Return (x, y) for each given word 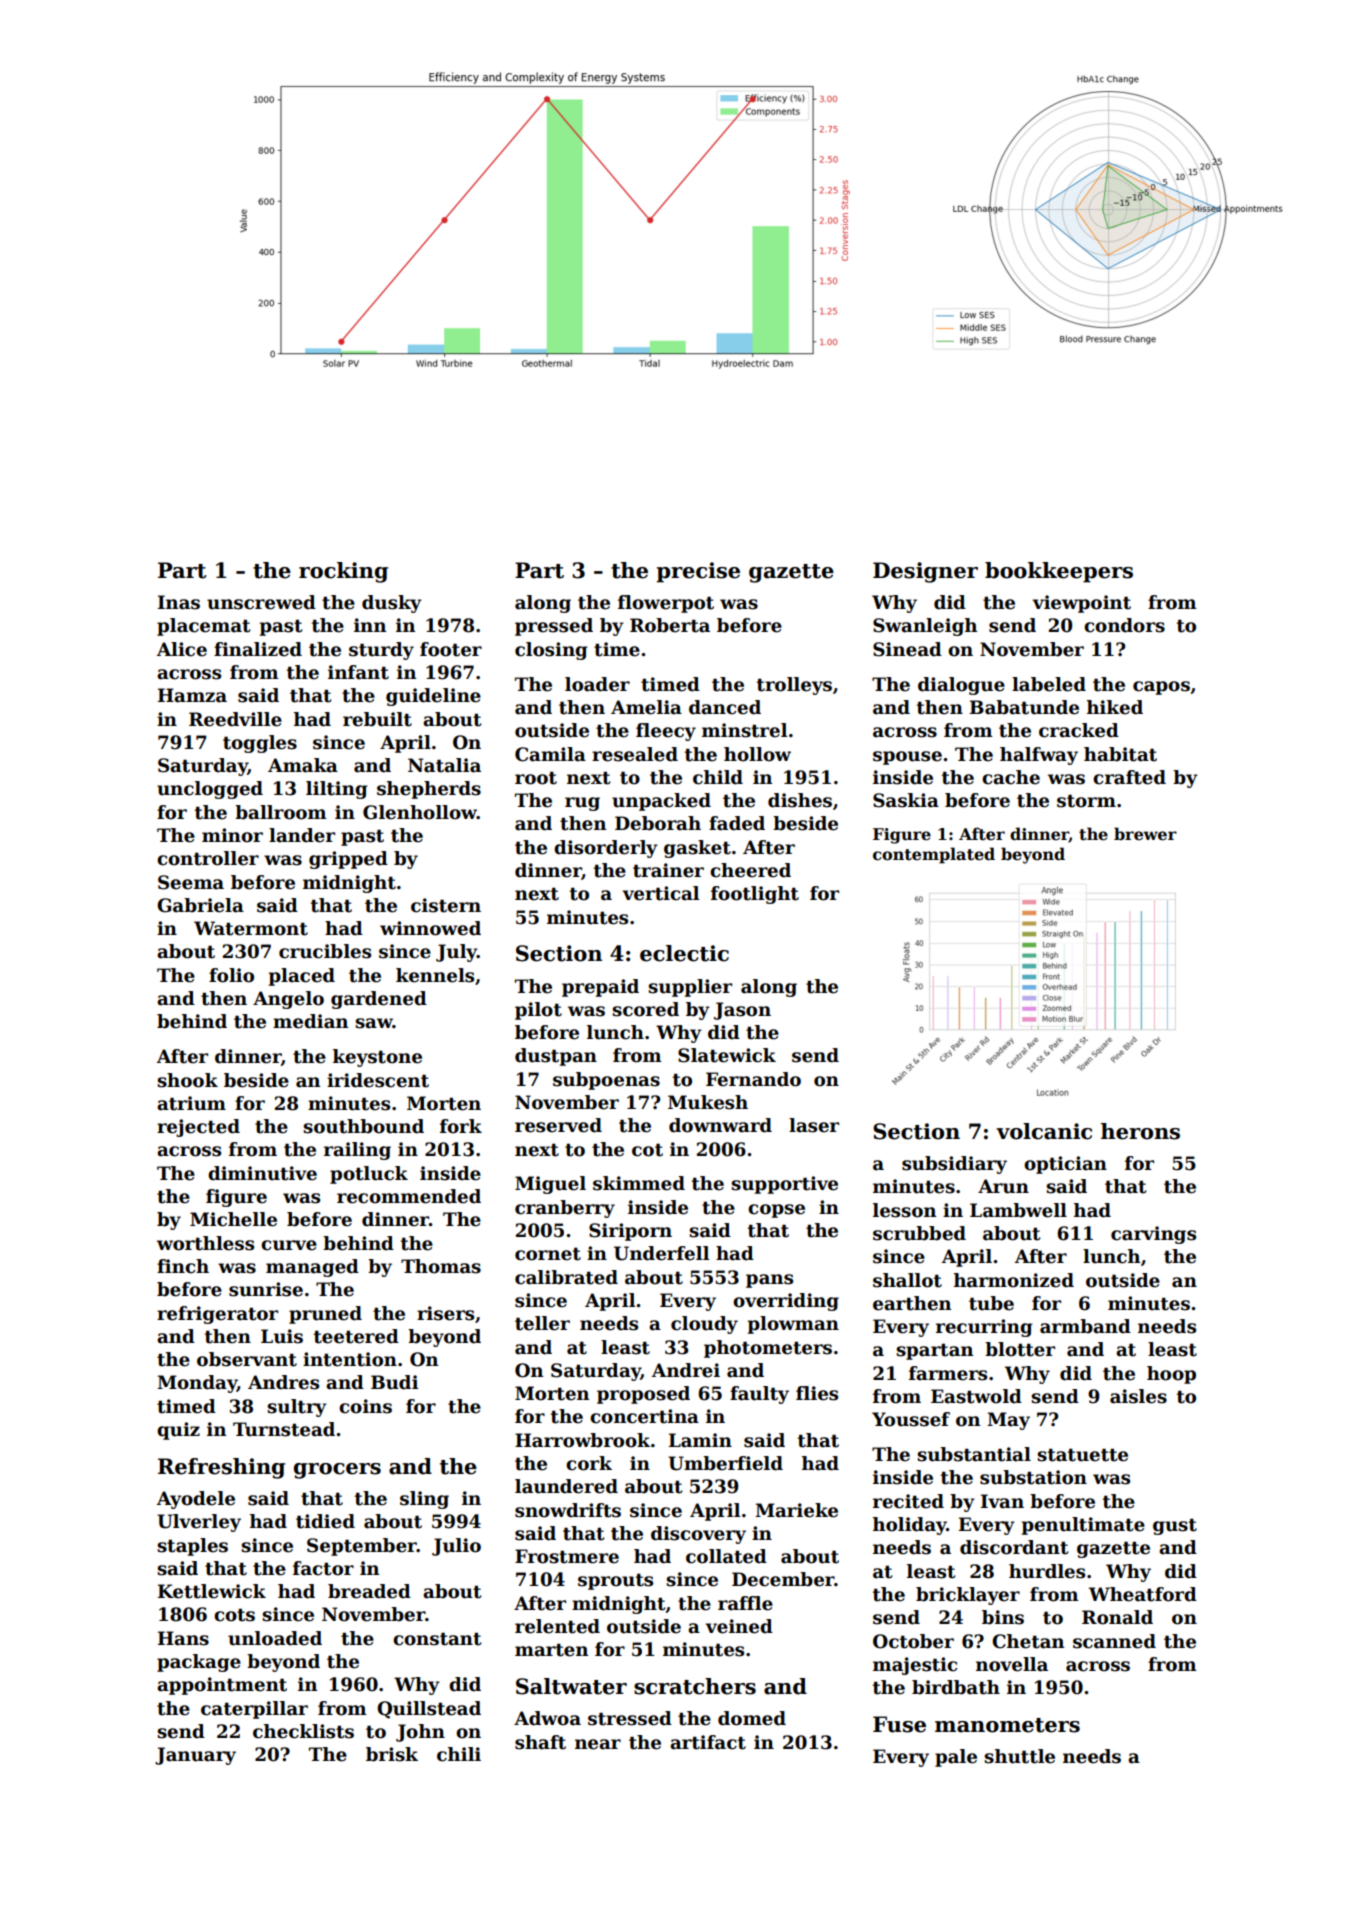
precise (698, 572)
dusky (392, 604)
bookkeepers (1059, 572)
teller (542, 1323)
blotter (1020, 1349)
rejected (198, 1128)
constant (437, 1639)
